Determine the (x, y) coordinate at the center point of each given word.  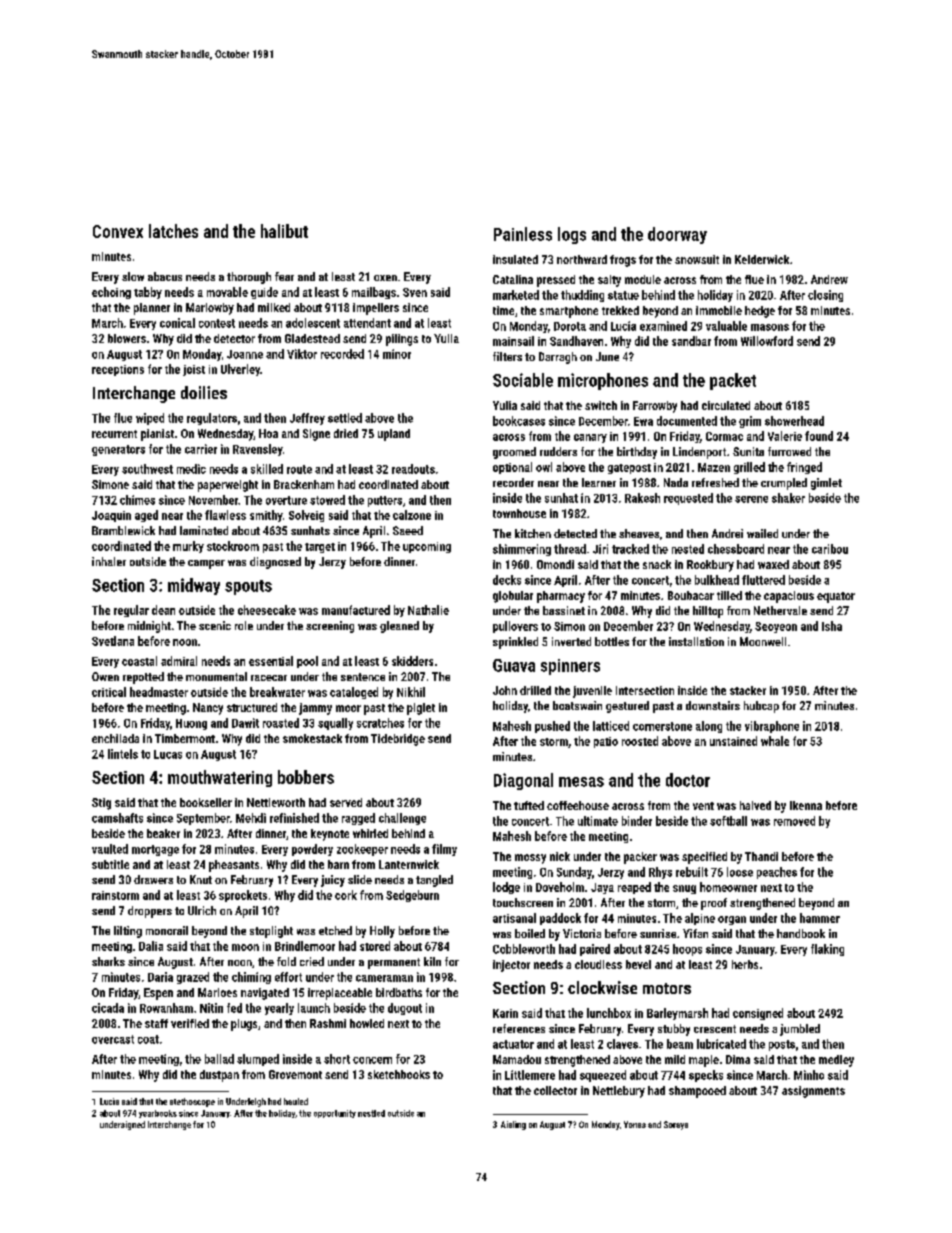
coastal (139, 661)
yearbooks (158, 1114)
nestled (371, 1113)
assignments (813, 1092)
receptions (118, 370)
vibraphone (772, 727)
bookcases (519, 421)
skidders (412, 661)
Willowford (767, 341)
